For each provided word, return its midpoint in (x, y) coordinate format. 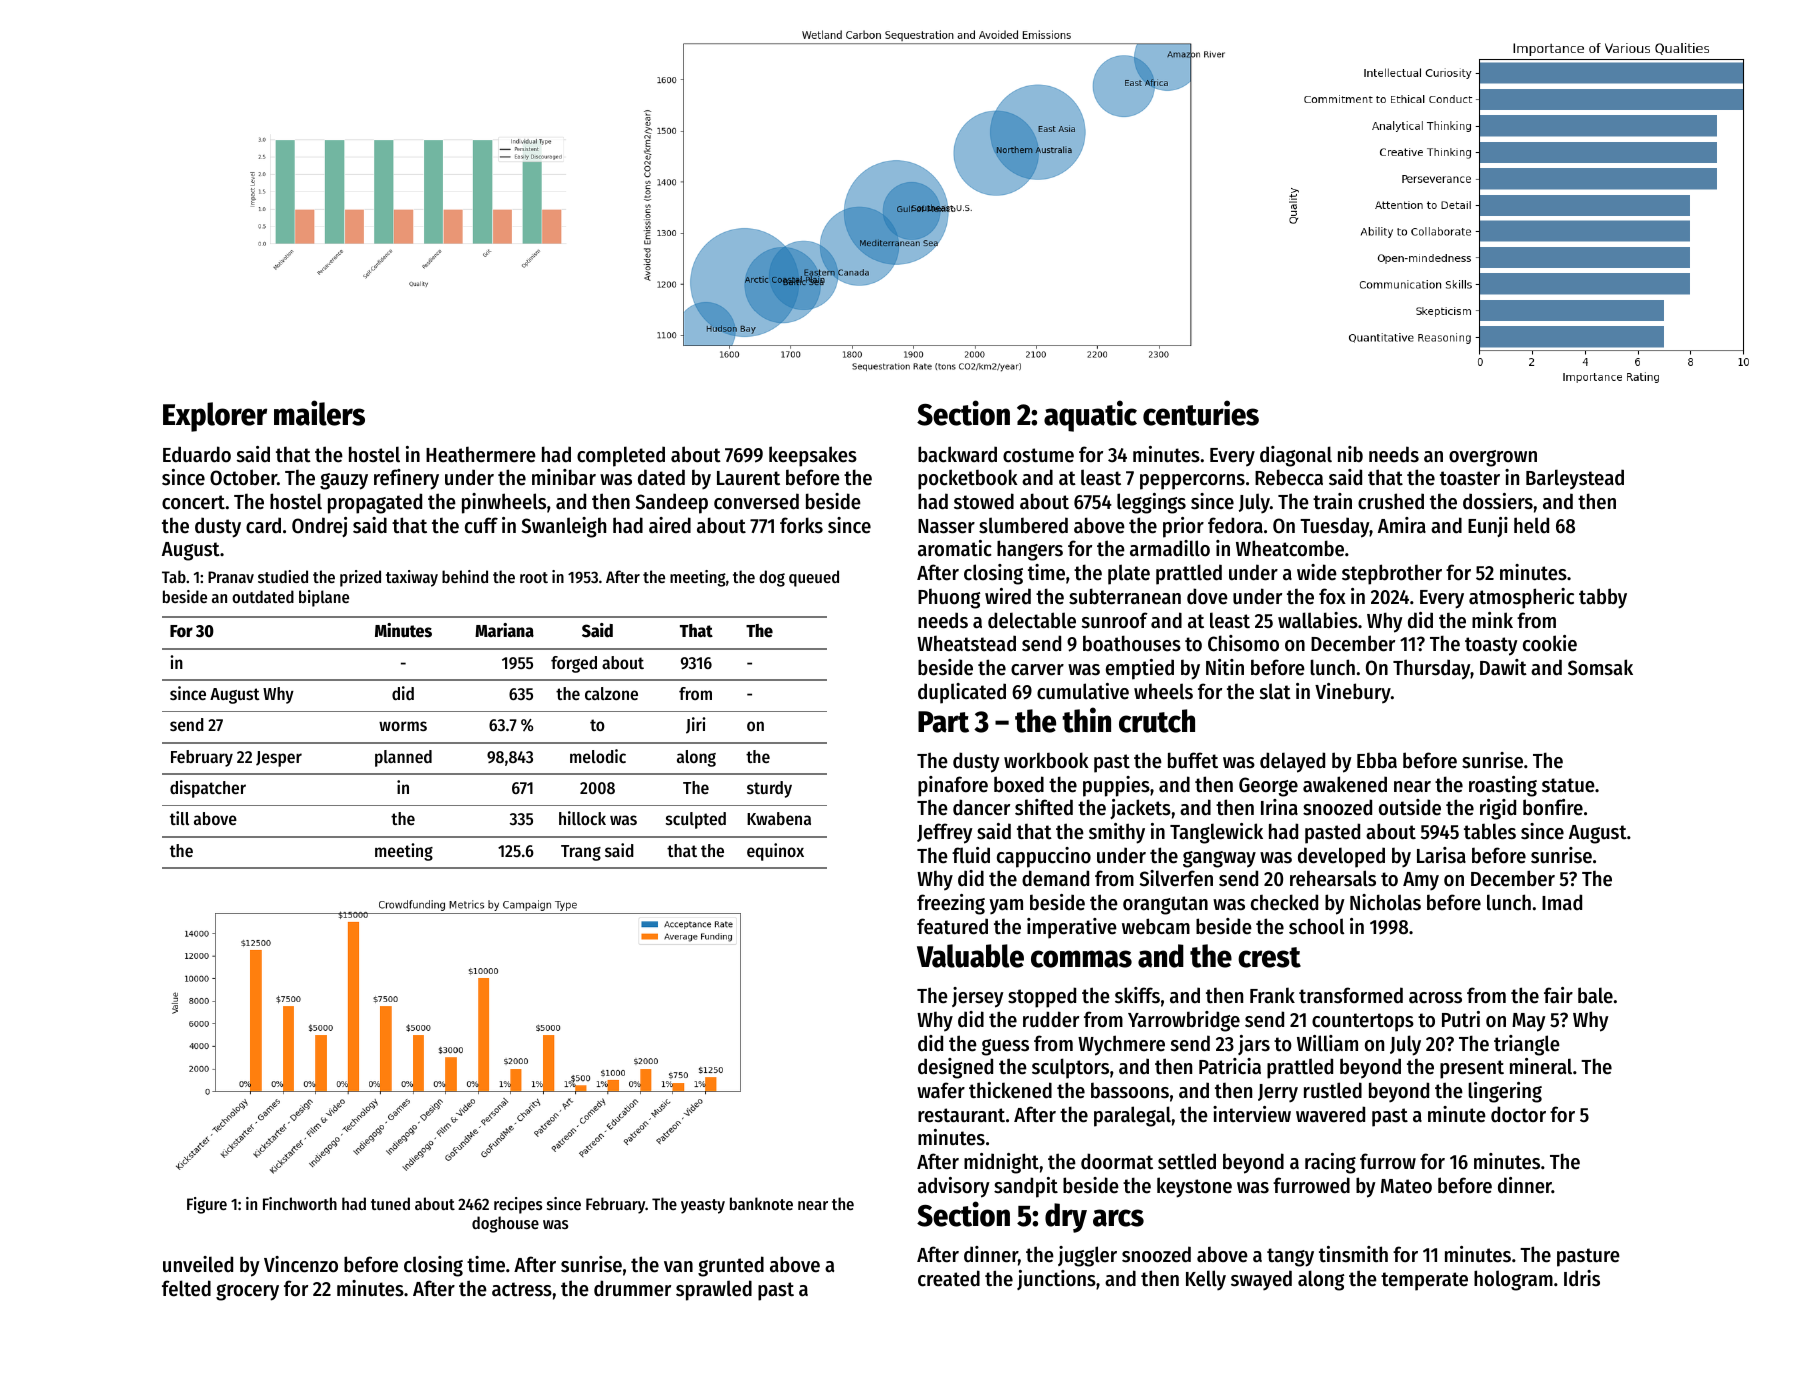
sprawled (714, 1290)
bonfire (1553, 807)
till (179, 818)
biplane (324, 598)
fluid (971, 855)
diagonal (1296, 456)
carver (1037, 670)
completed (621, 456)
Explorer (215, 417)
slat (1275, 691)
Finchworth (300, 1203)
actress (522, 1289)
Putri (1461, 1019)
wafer (941, 1090)
